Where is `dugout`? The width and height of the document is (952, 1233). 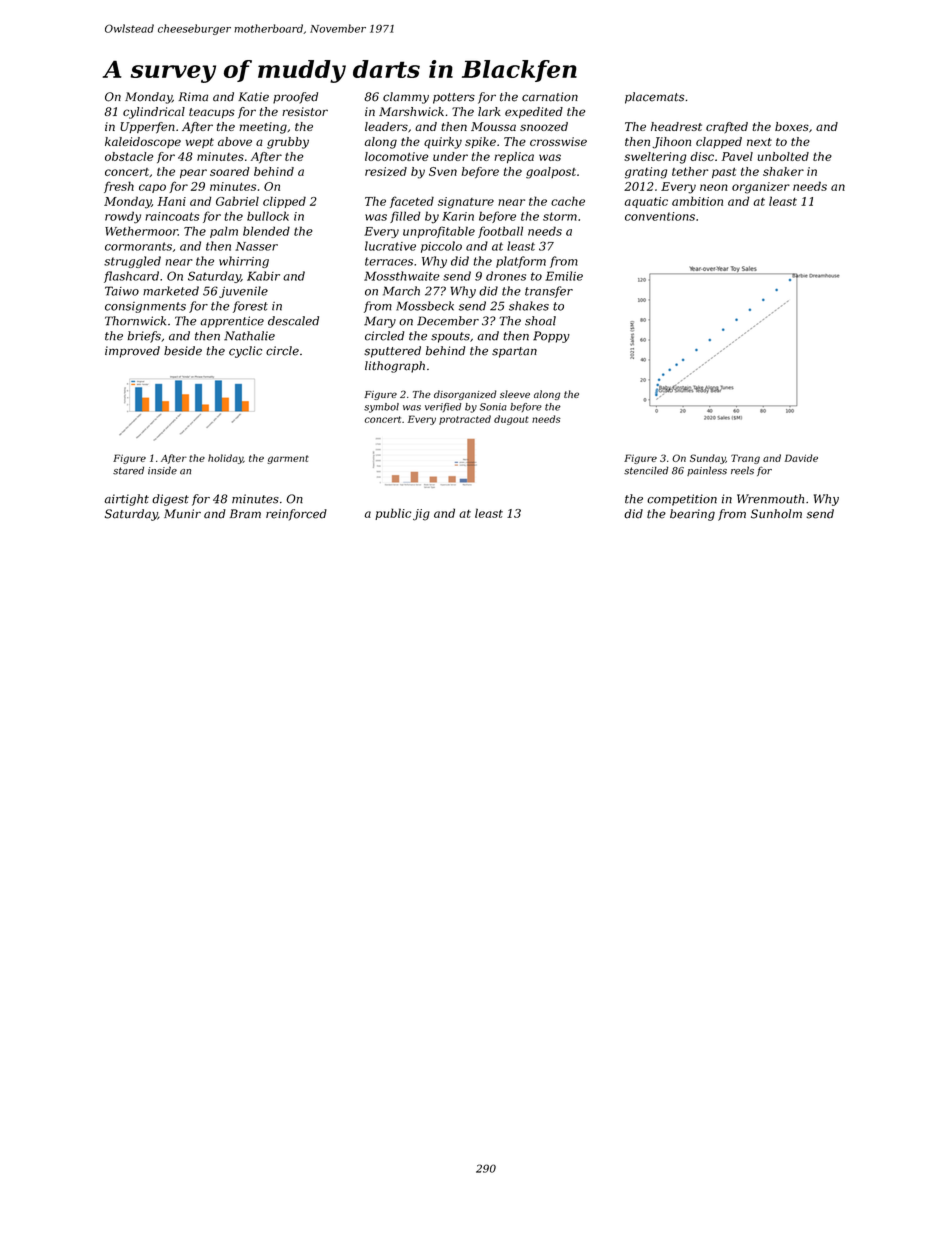
dugout is located at coordinates (511, 420).
